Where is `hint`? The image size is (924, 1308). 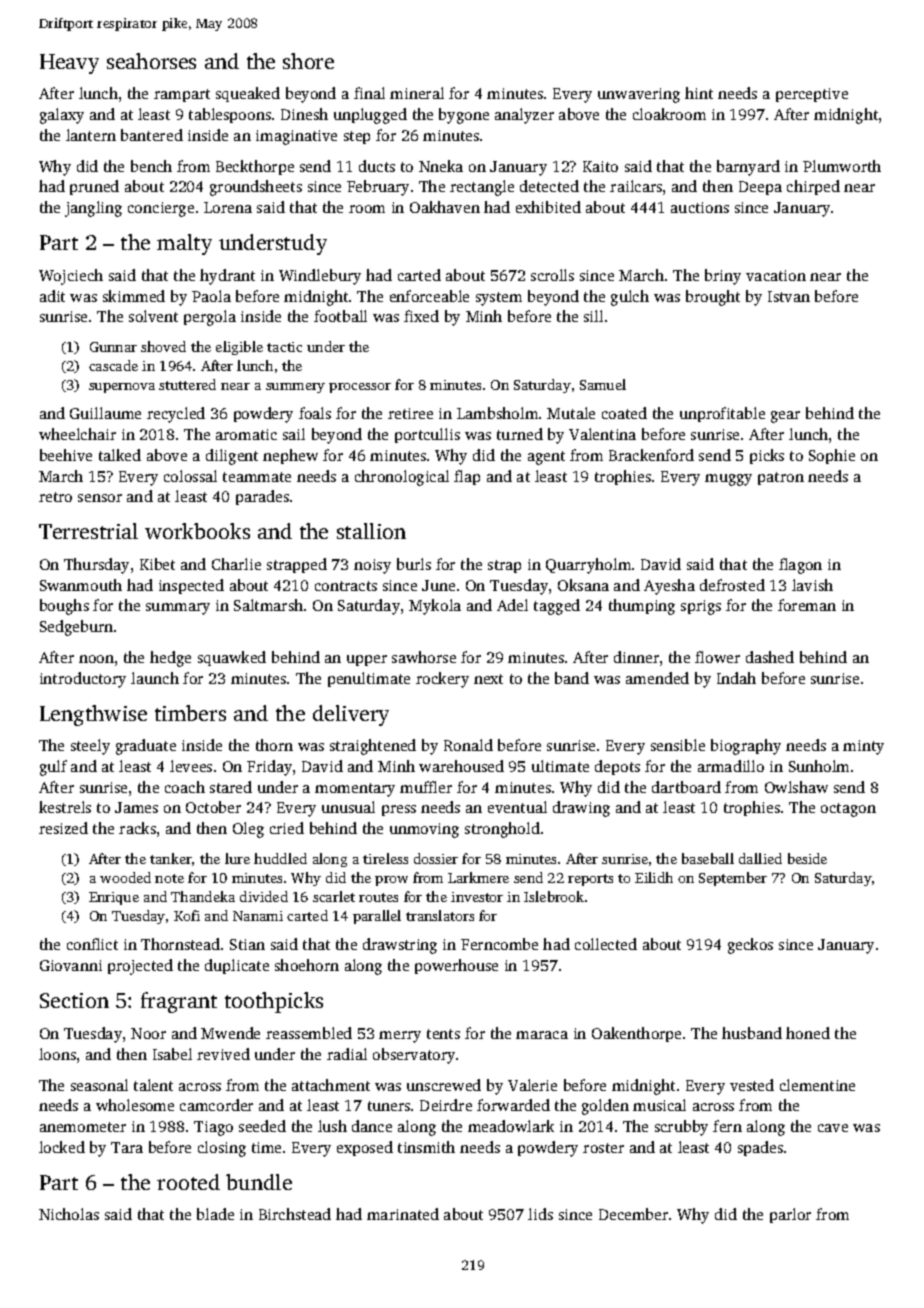 hint is located at coordinates (699, 93).
